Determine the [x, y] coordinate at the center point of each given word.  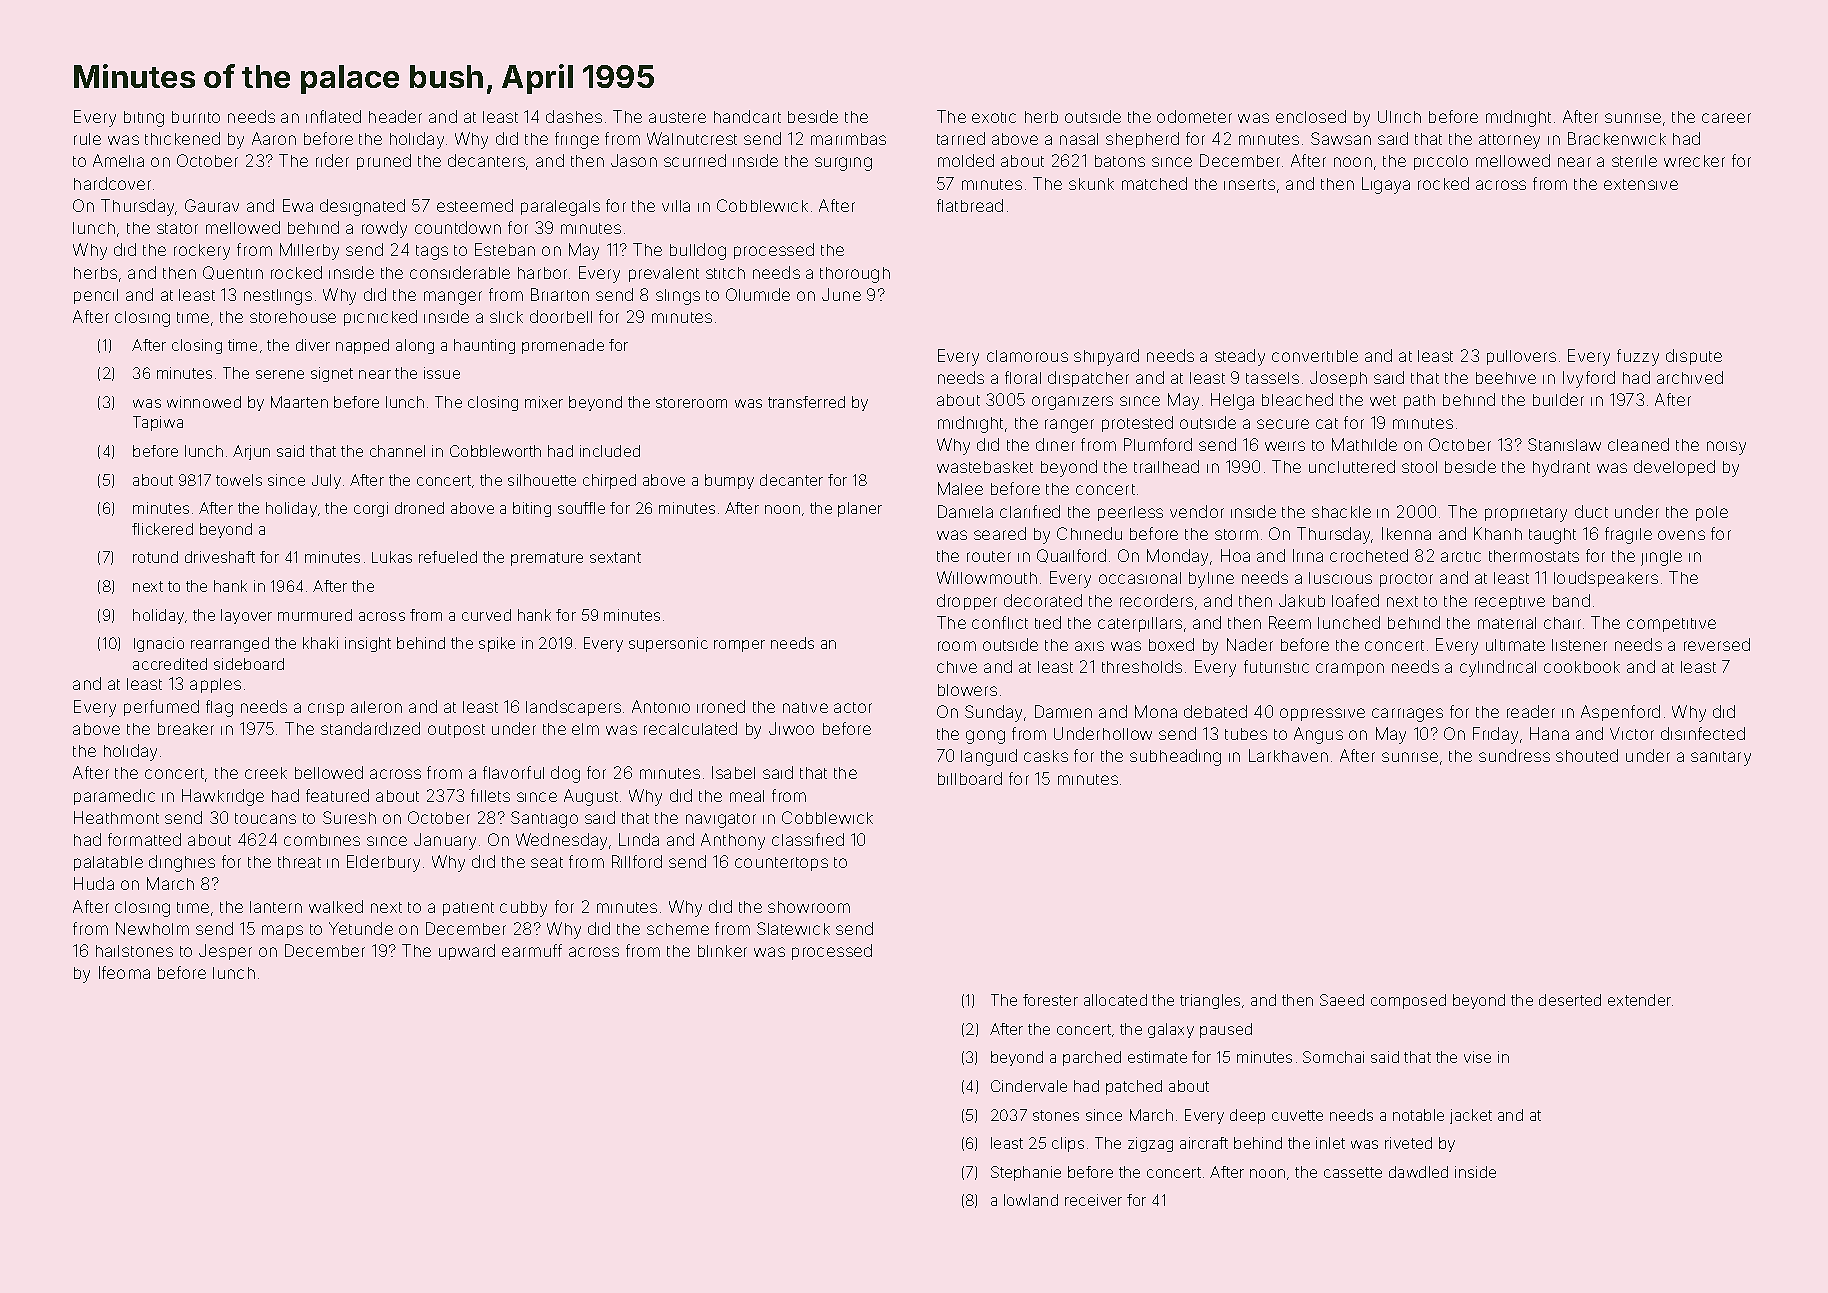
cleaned [1638, 444]
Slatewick [793, 928]
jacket [1471, 1116]
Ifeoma [124, 972]
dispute [1694, 357]
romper [739, 646]
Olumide [758, 294]
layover [246, 616]
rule [87, 139]
